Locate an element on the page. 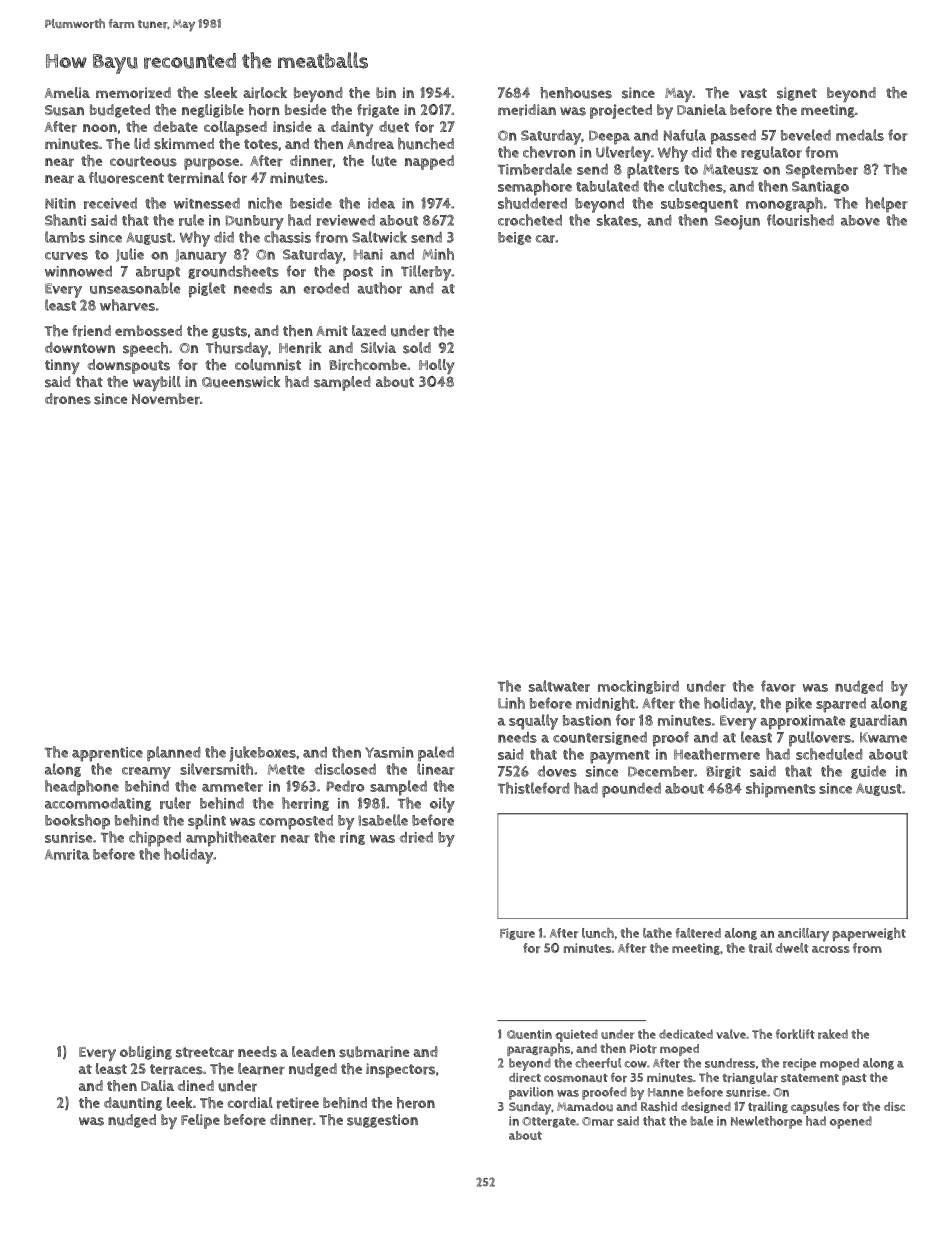  obliging is located at coordinates (146, 1053).
